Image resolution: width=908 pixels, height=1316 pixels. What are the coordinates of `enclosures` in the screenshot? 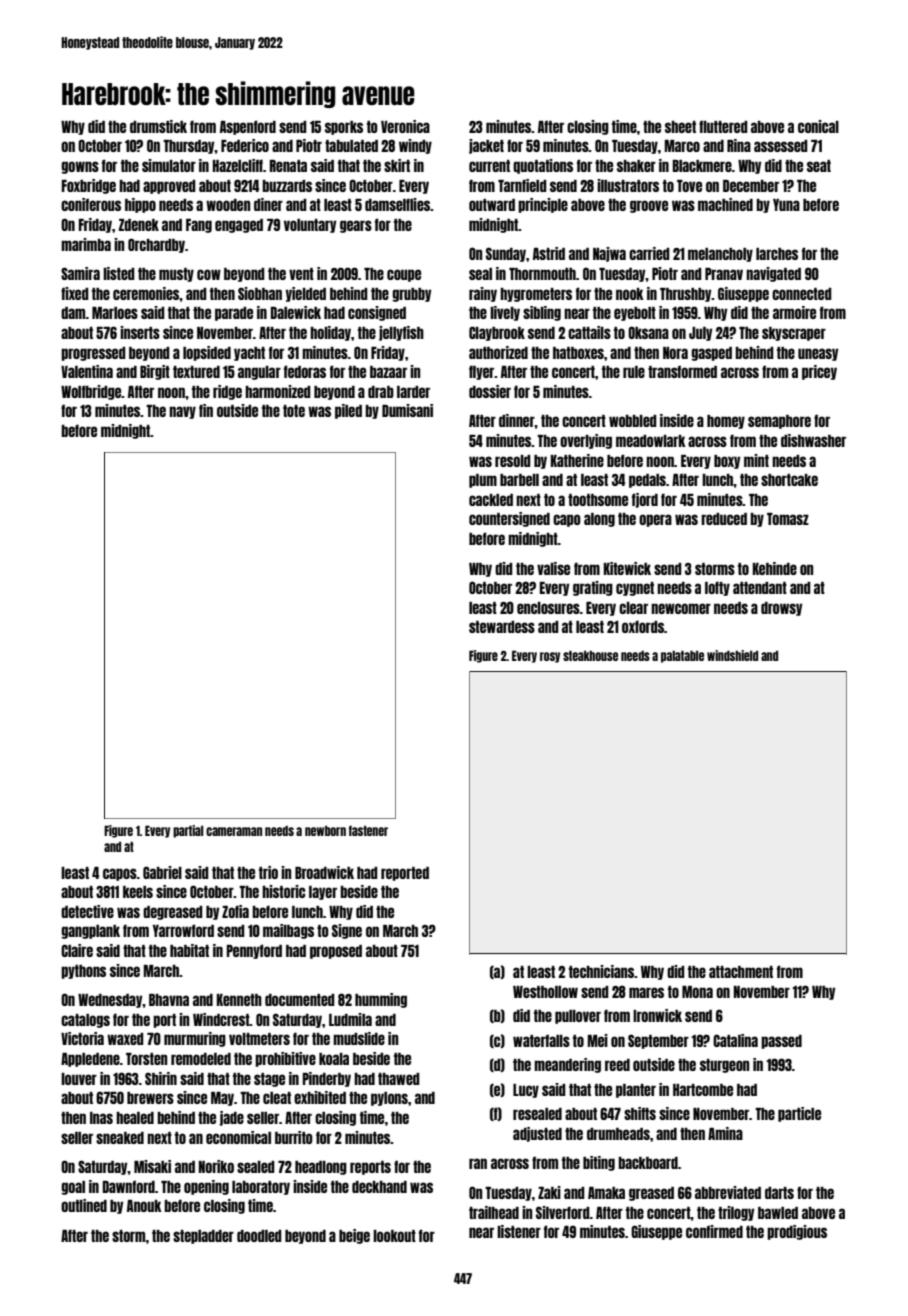 It's located at (548, 608).
